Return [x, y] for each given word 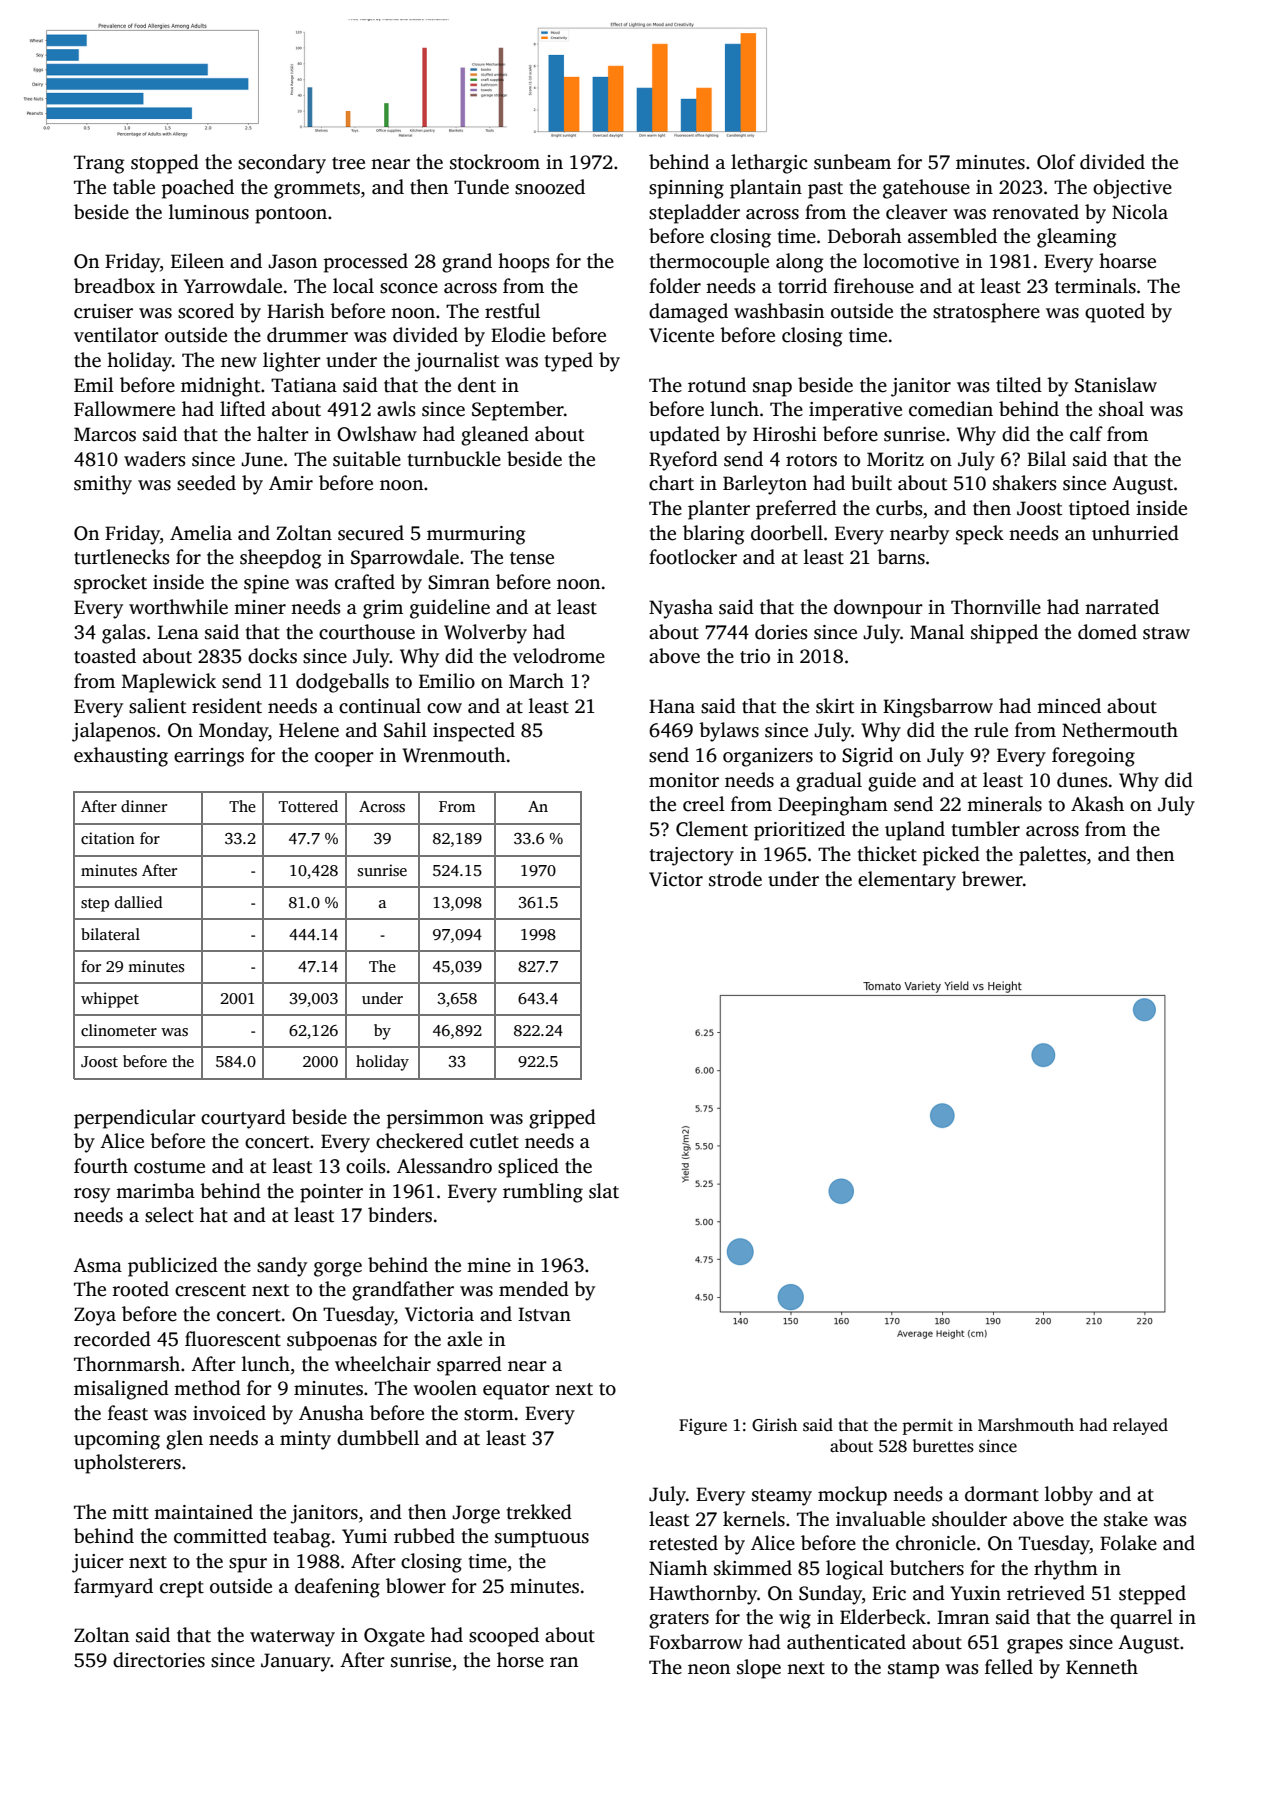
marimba [155, 1191]
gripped [562, 1119]
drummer [307, 335]
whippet [110, 1000]
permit [927, 1426]
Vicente [681, 335]
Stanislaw [1116, 385]
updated [684, 436]
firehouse [874, 286]
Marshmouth [1026, 1425]
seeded [206, 483]
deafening [337, 1588]
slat [604, 1191]
